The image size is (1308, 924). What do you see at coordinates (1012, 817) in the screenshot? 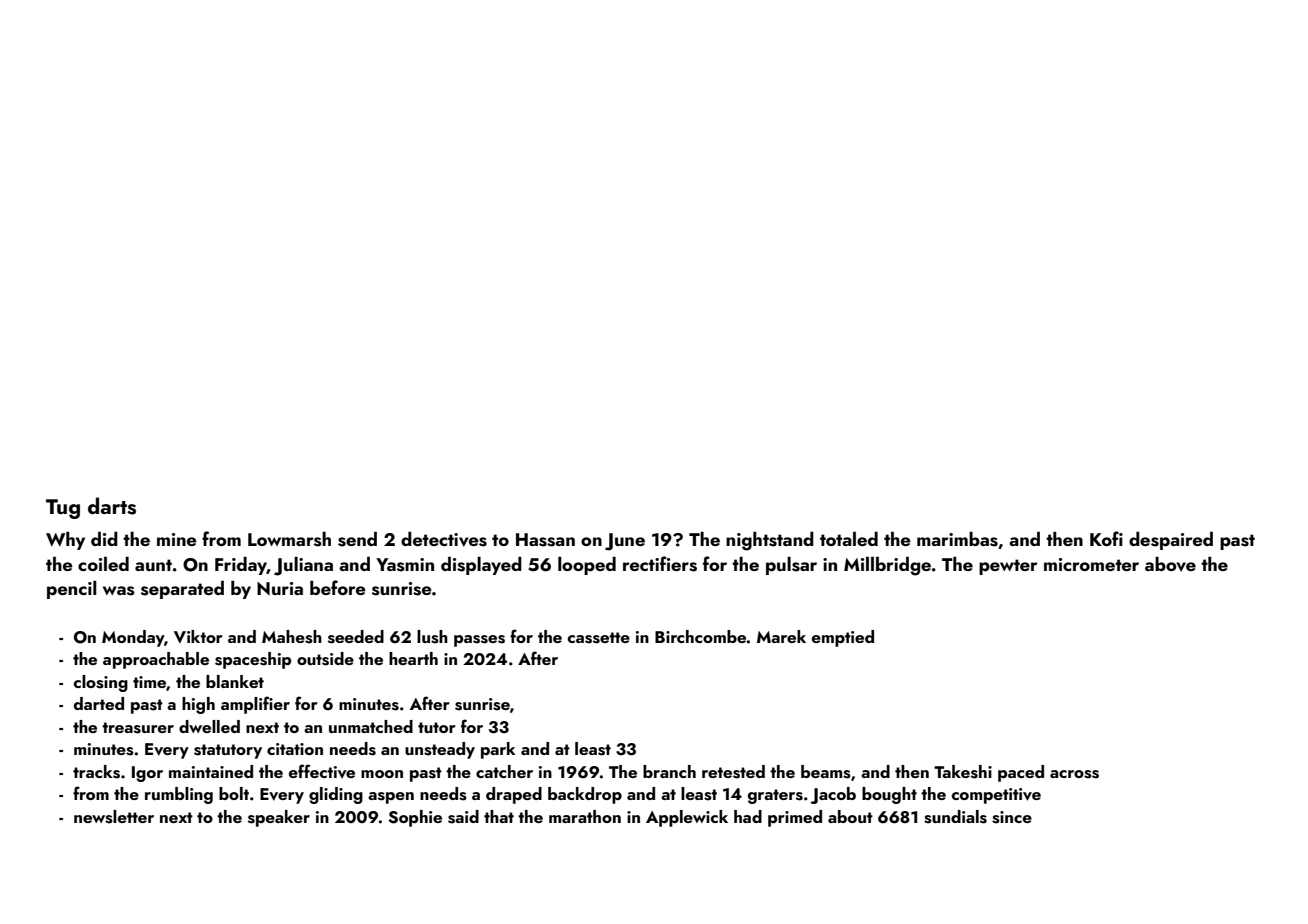
I see `since` at bounding box center [1012, 817].
